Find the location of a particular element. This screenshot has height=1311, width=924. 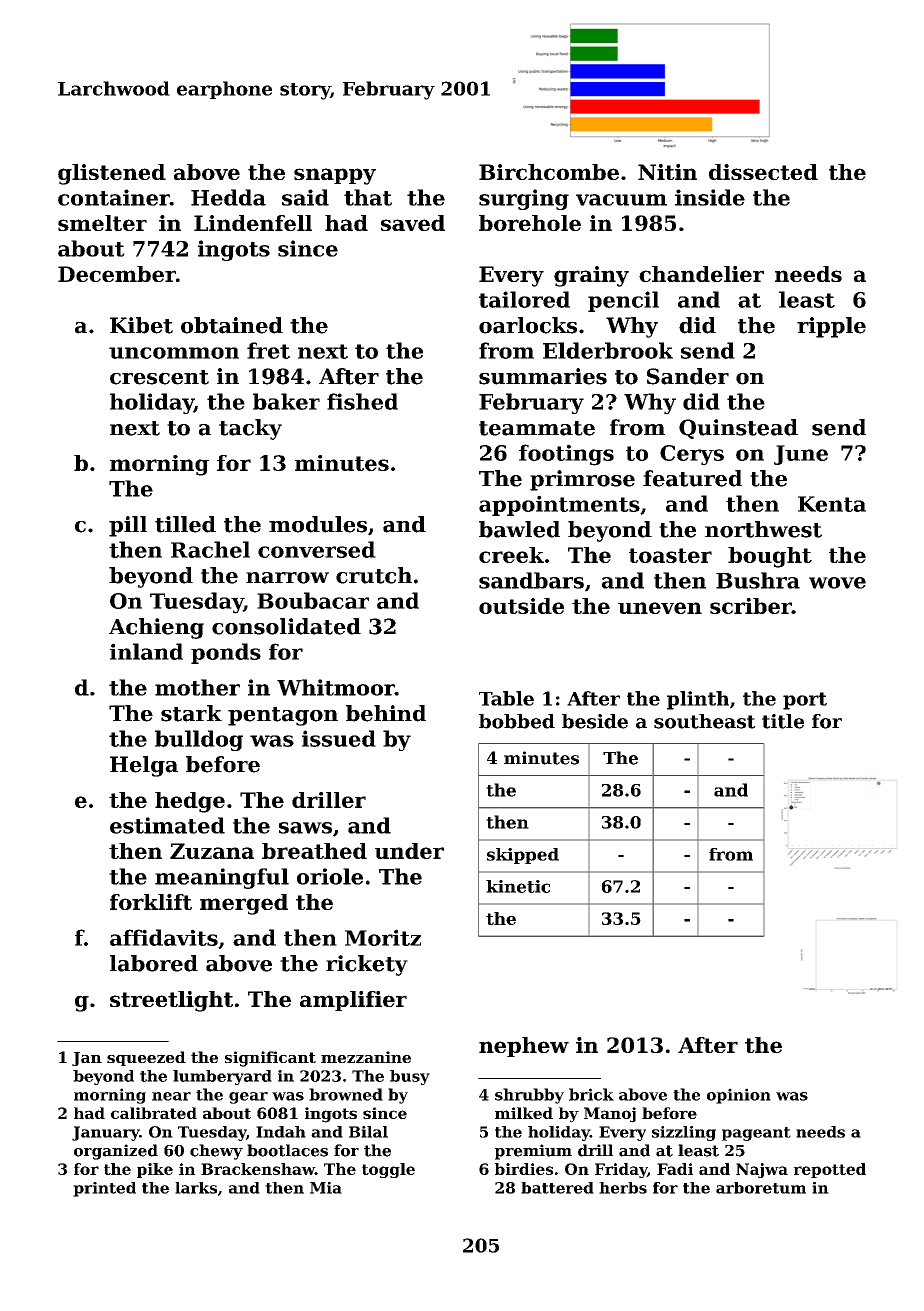

larks is located at coordinates (196, 1188).
